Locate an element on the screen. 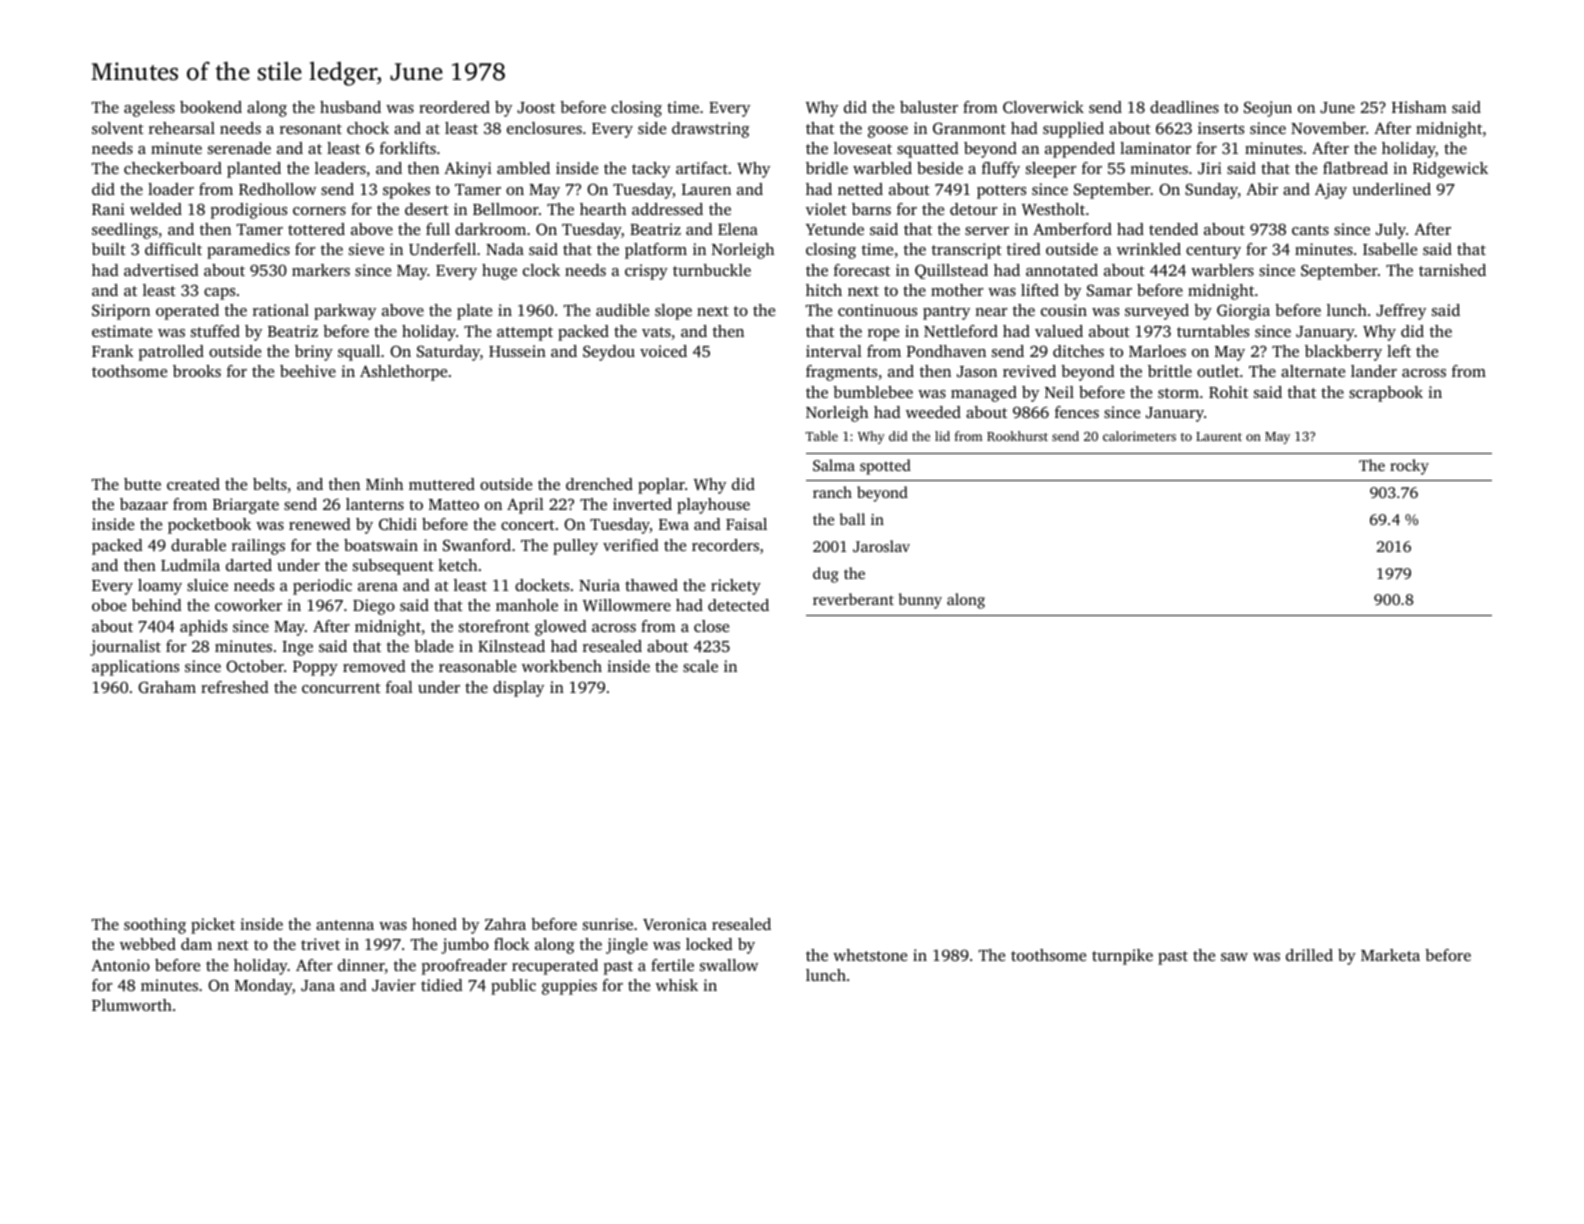 This screenshot has width=1584, height=1224. drilled is located at coordinates (1309, 955).
